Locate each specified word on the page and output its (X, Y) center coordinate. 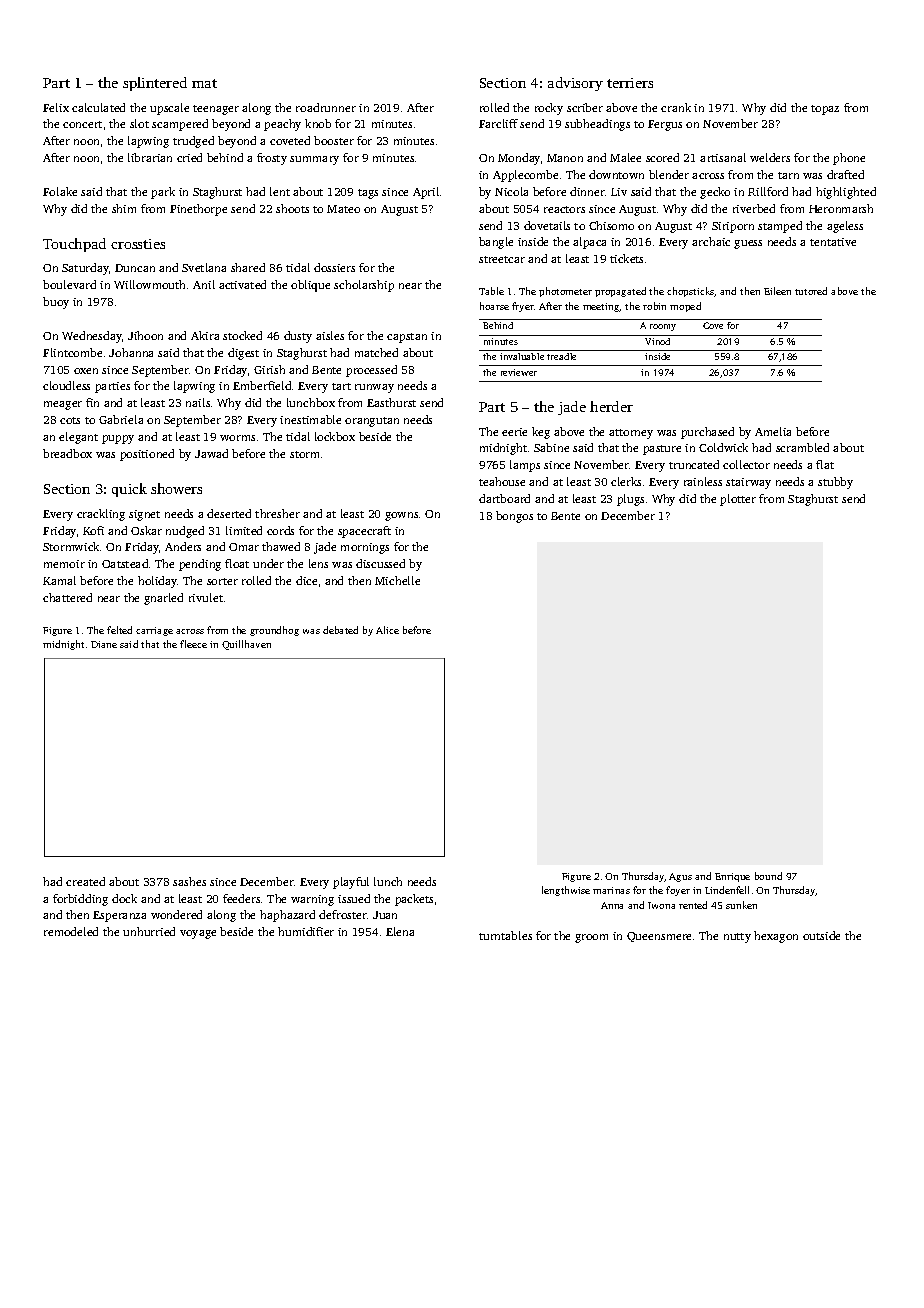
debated (340, 630)
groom (591, 938)
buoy (56, 303)
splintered (155, 84)
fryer (523, 307)
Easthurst (391, 402)
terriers (630, 83)
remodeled (71, 931)
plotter (738, 500)
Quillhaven (246, 645)
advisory (575, 84)
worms (237, 438)
